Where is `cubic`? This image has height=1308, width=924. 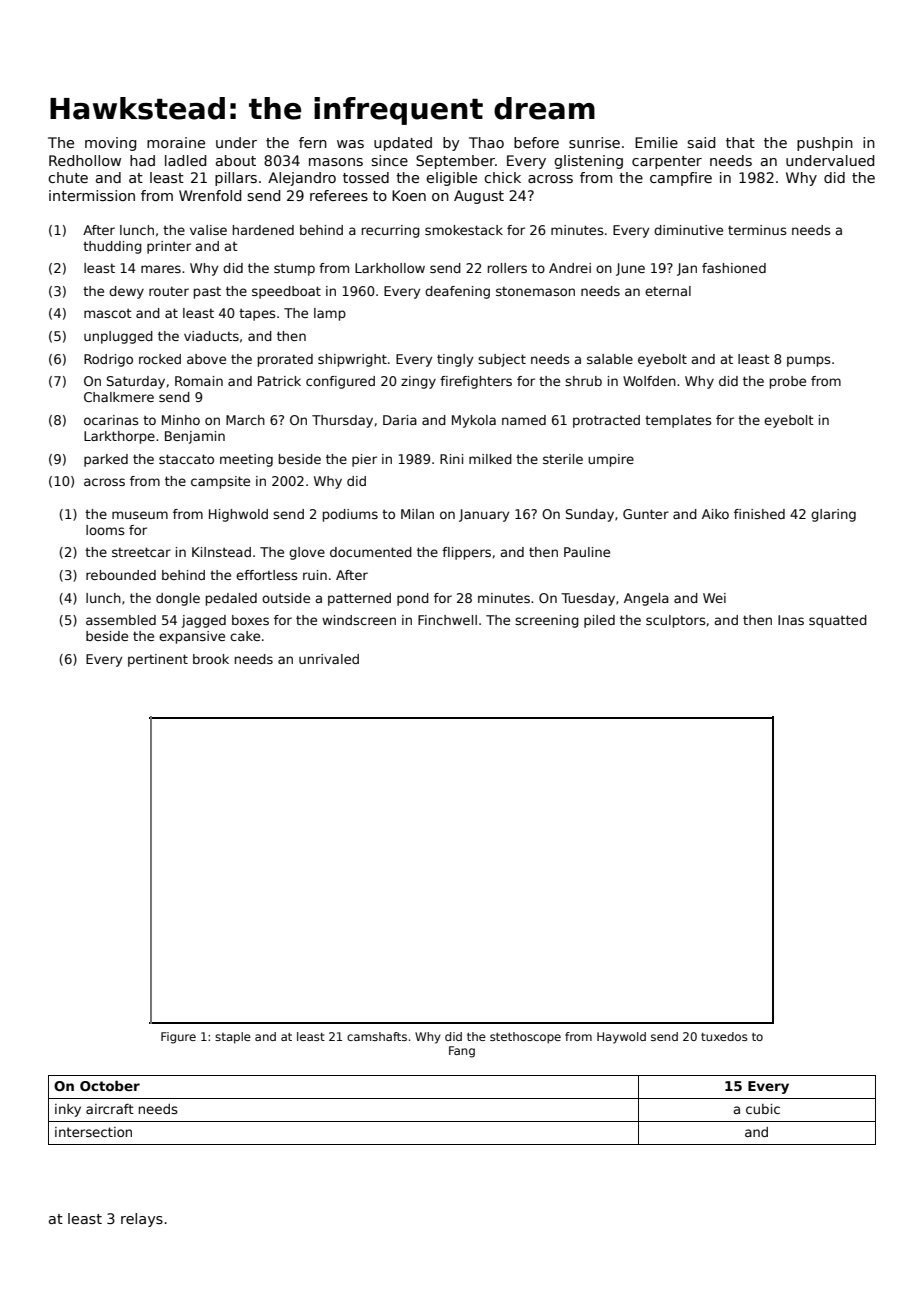
cubic is located at coordinates (763, 1109).
